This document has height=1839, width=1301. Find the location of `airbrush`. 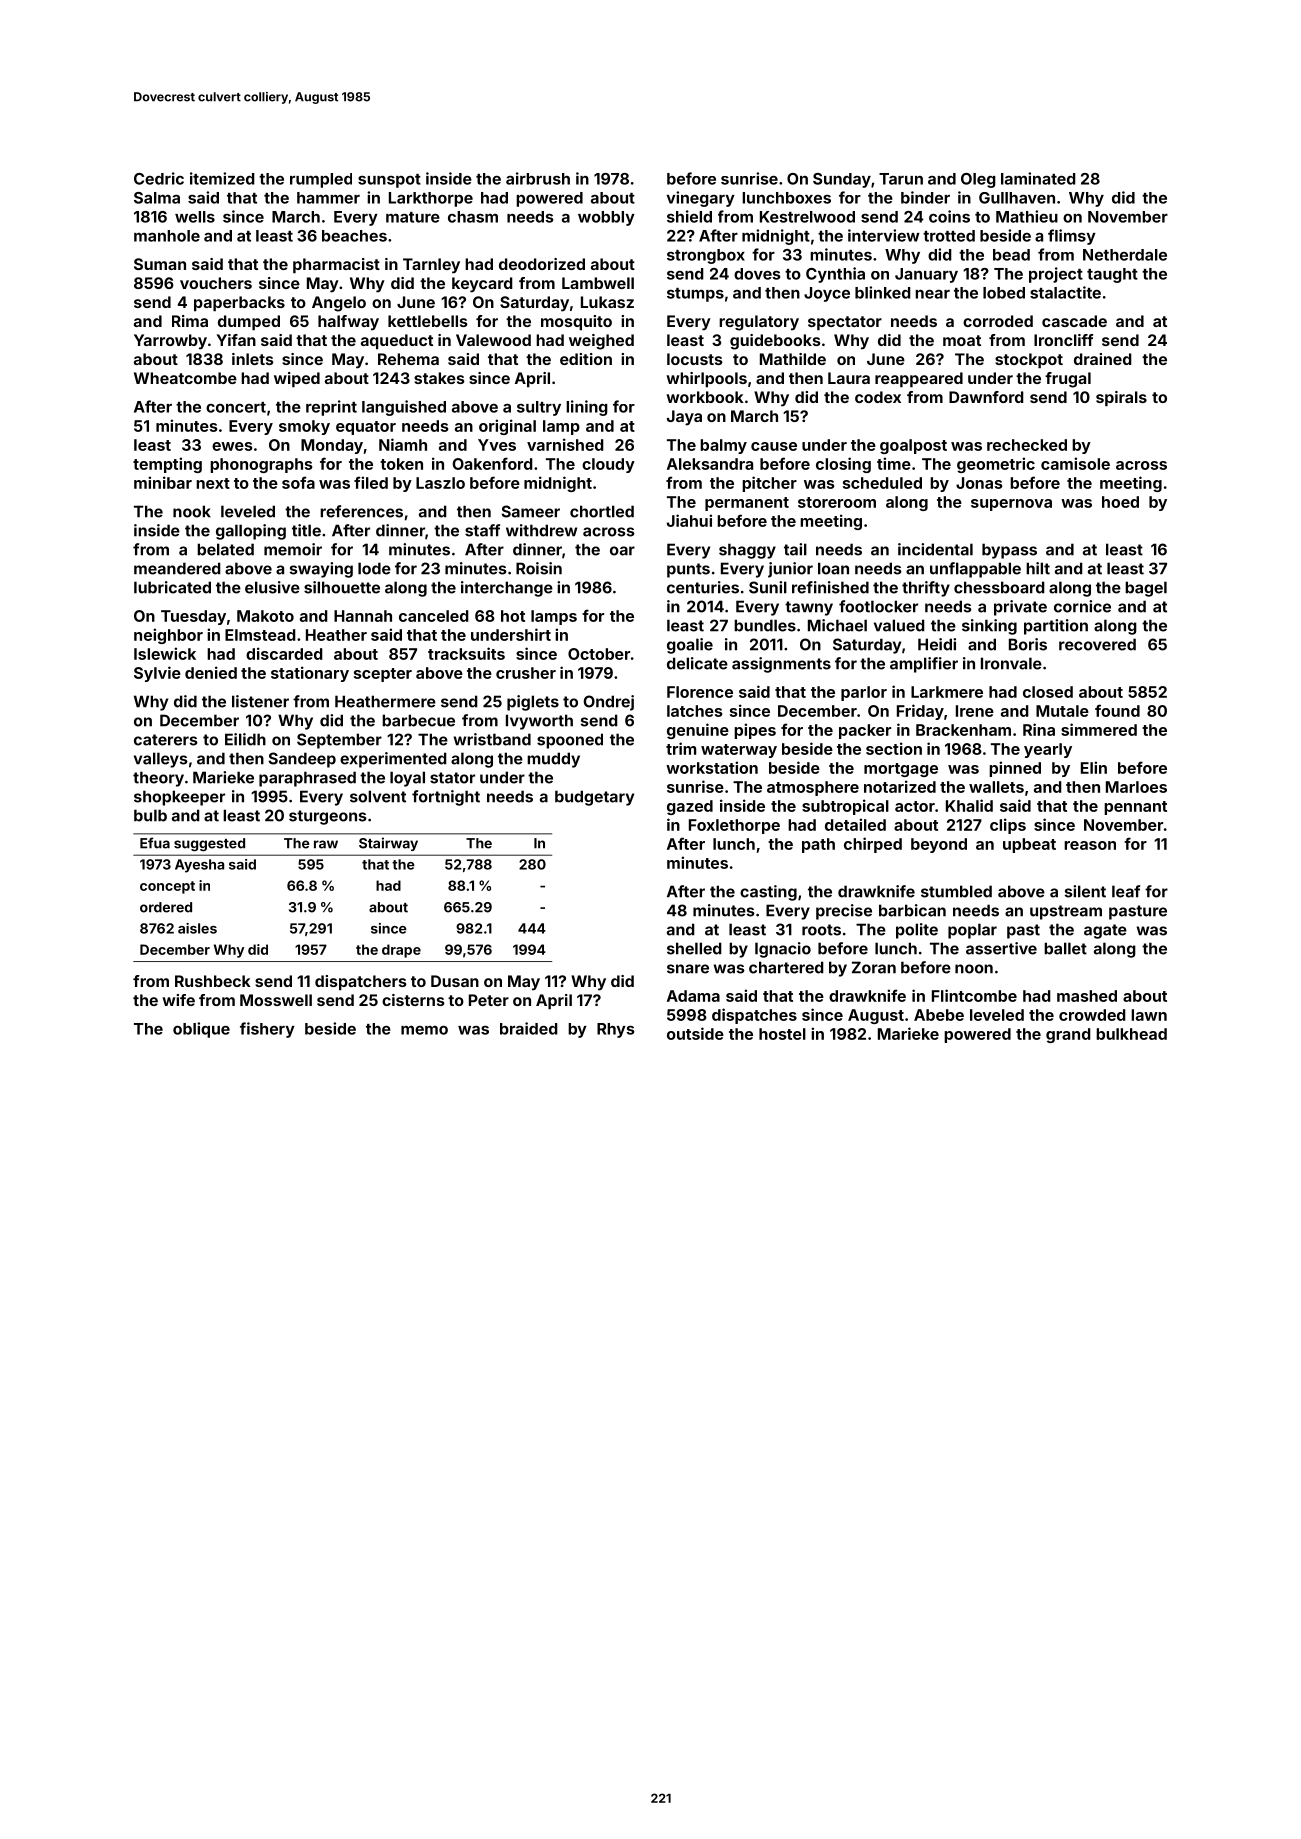

airbrush is located at coordinates (538, 178).
